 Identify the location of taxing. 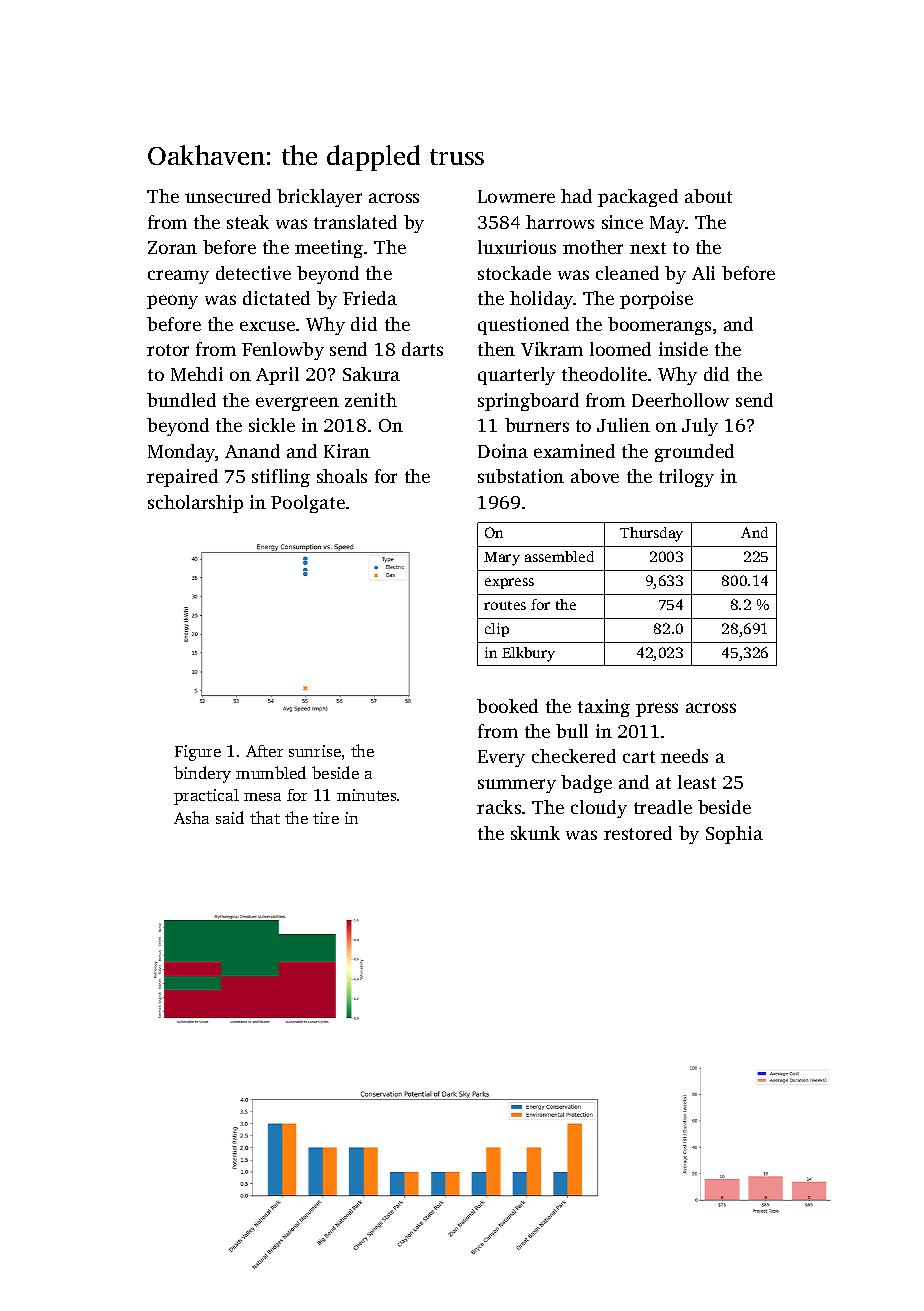
(604, 708).
